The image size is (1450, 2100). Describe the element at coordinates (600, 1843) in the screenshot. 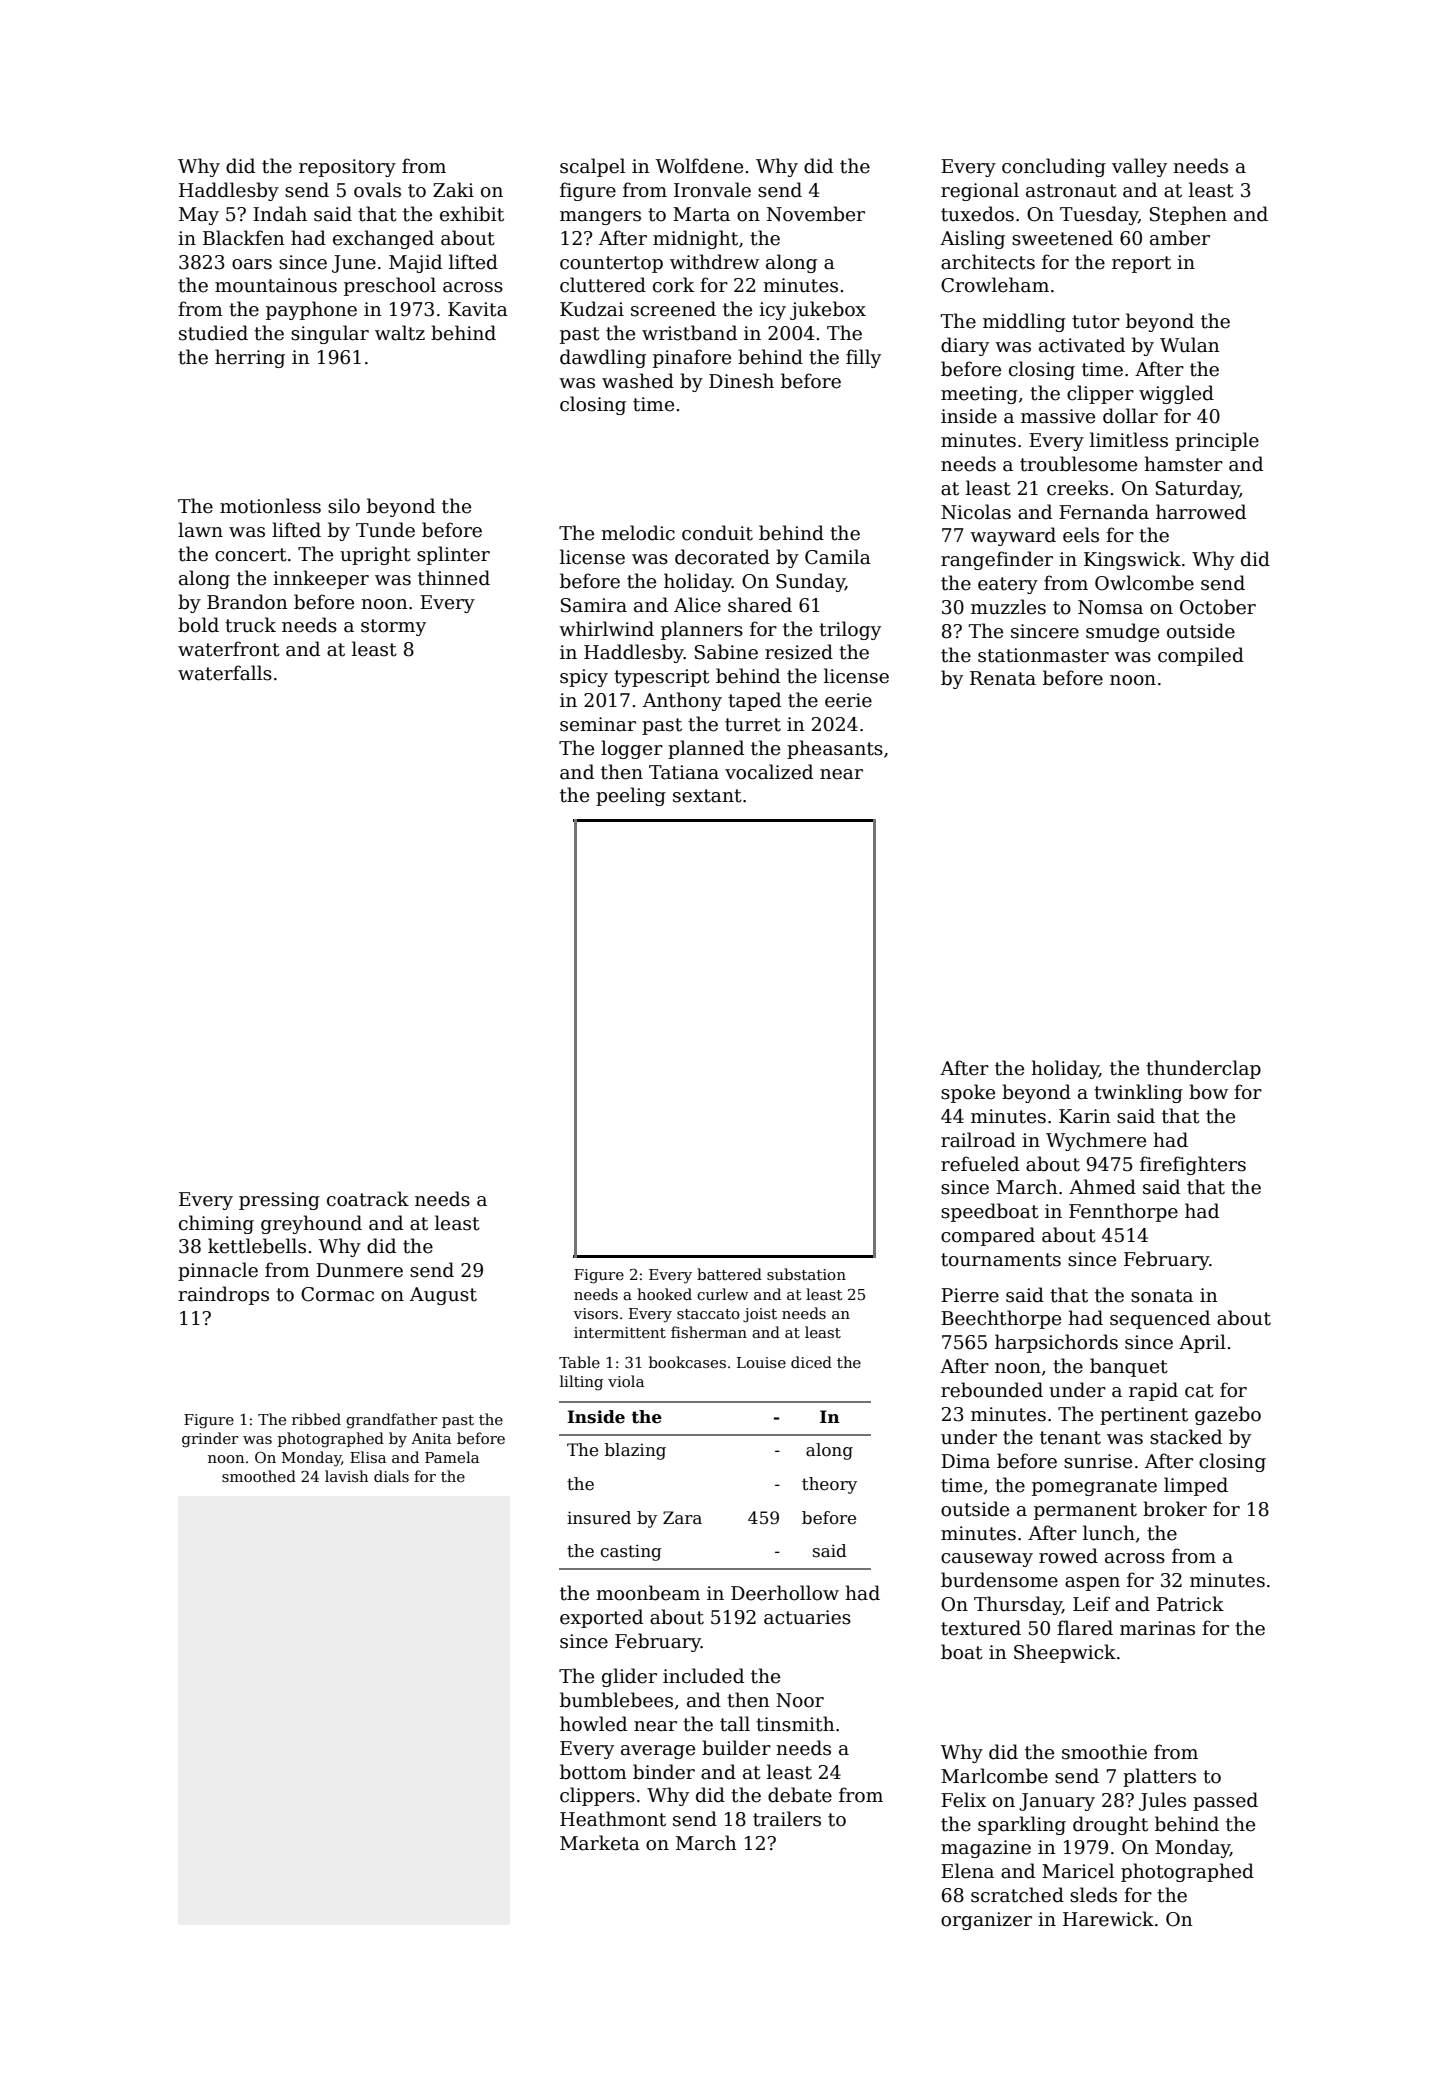

I see `Marketa` at that location.
